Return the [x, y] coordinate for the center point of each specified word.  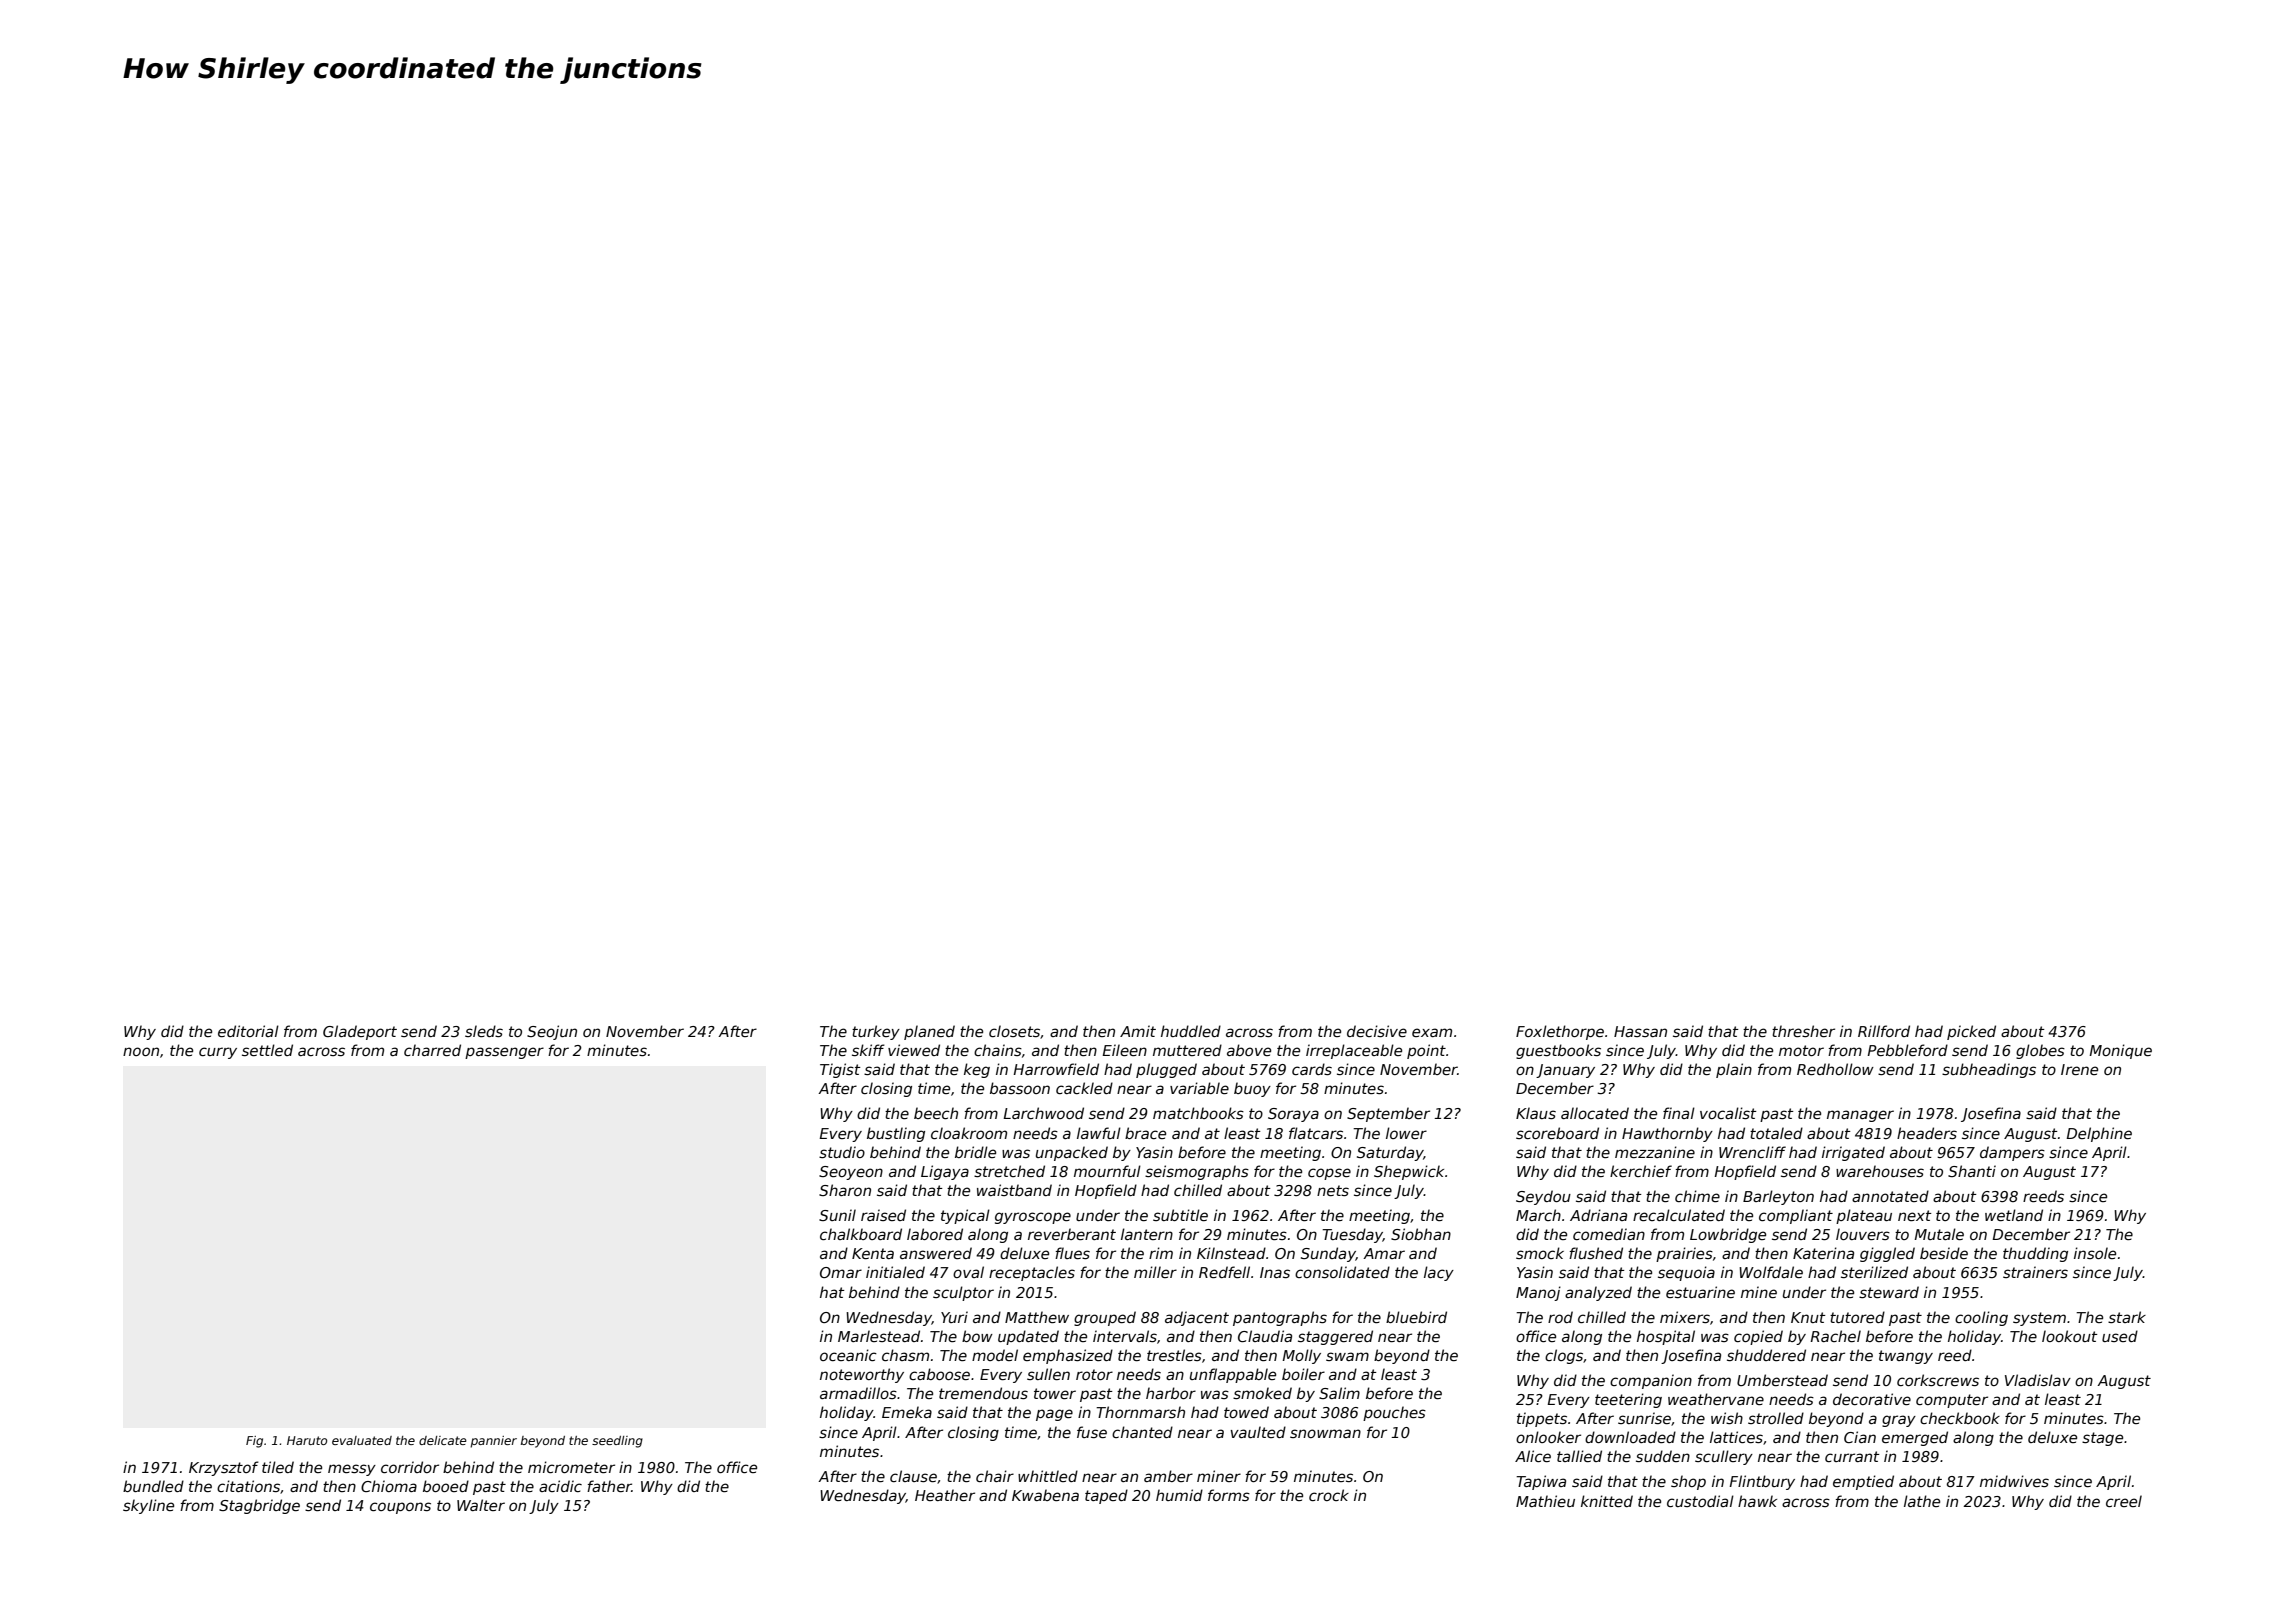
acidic [560, 1486]
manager [1860, 1116]
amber [1168, 1476]
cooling [1981, 1318]
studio [842, 1152]
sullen [1048, 1374]
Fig [254, 1442]
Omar [841, 1272]
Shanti [1972, 1171]
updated [1028, 1337]
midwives [2014, 1481]
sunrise [1644, 1418]
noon [141, 1051]
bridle [975, 1152]
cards [1312, 1069]
